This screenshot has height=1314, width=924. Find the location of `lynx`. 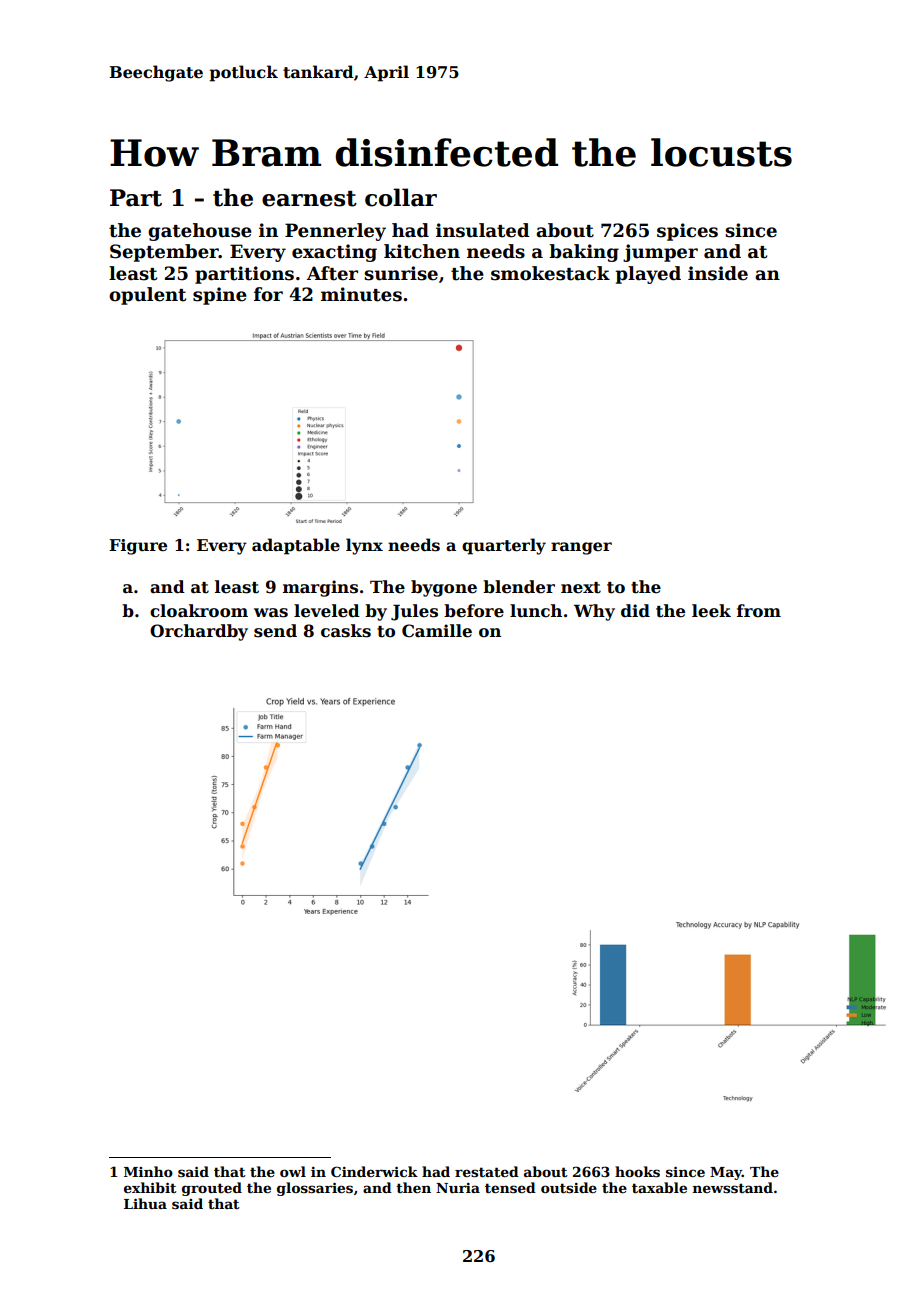

lynx is located at coordinates (364, 546).
